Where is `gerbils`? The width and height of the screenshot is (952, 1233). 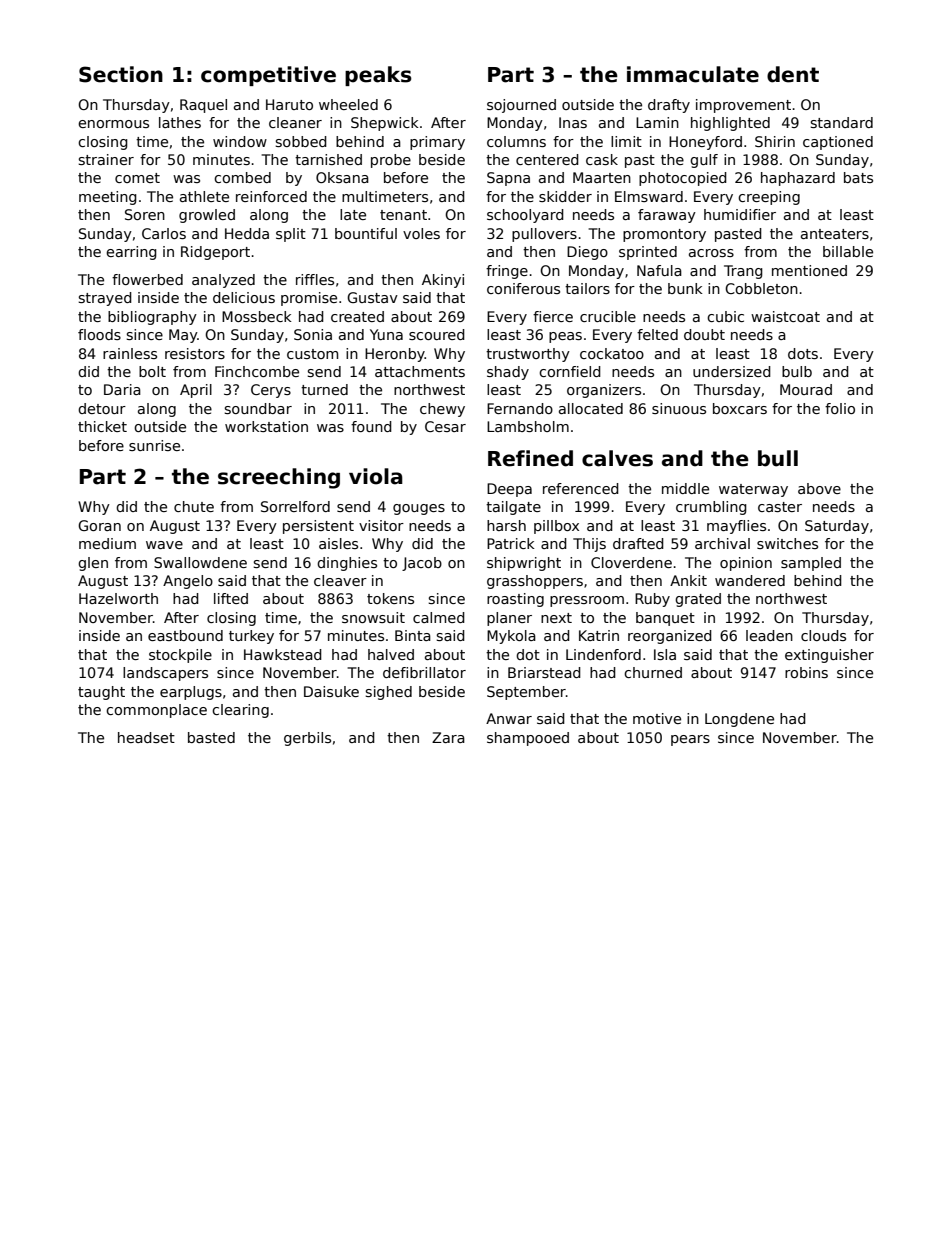
gerbils is located at coordinates (307, 739).
